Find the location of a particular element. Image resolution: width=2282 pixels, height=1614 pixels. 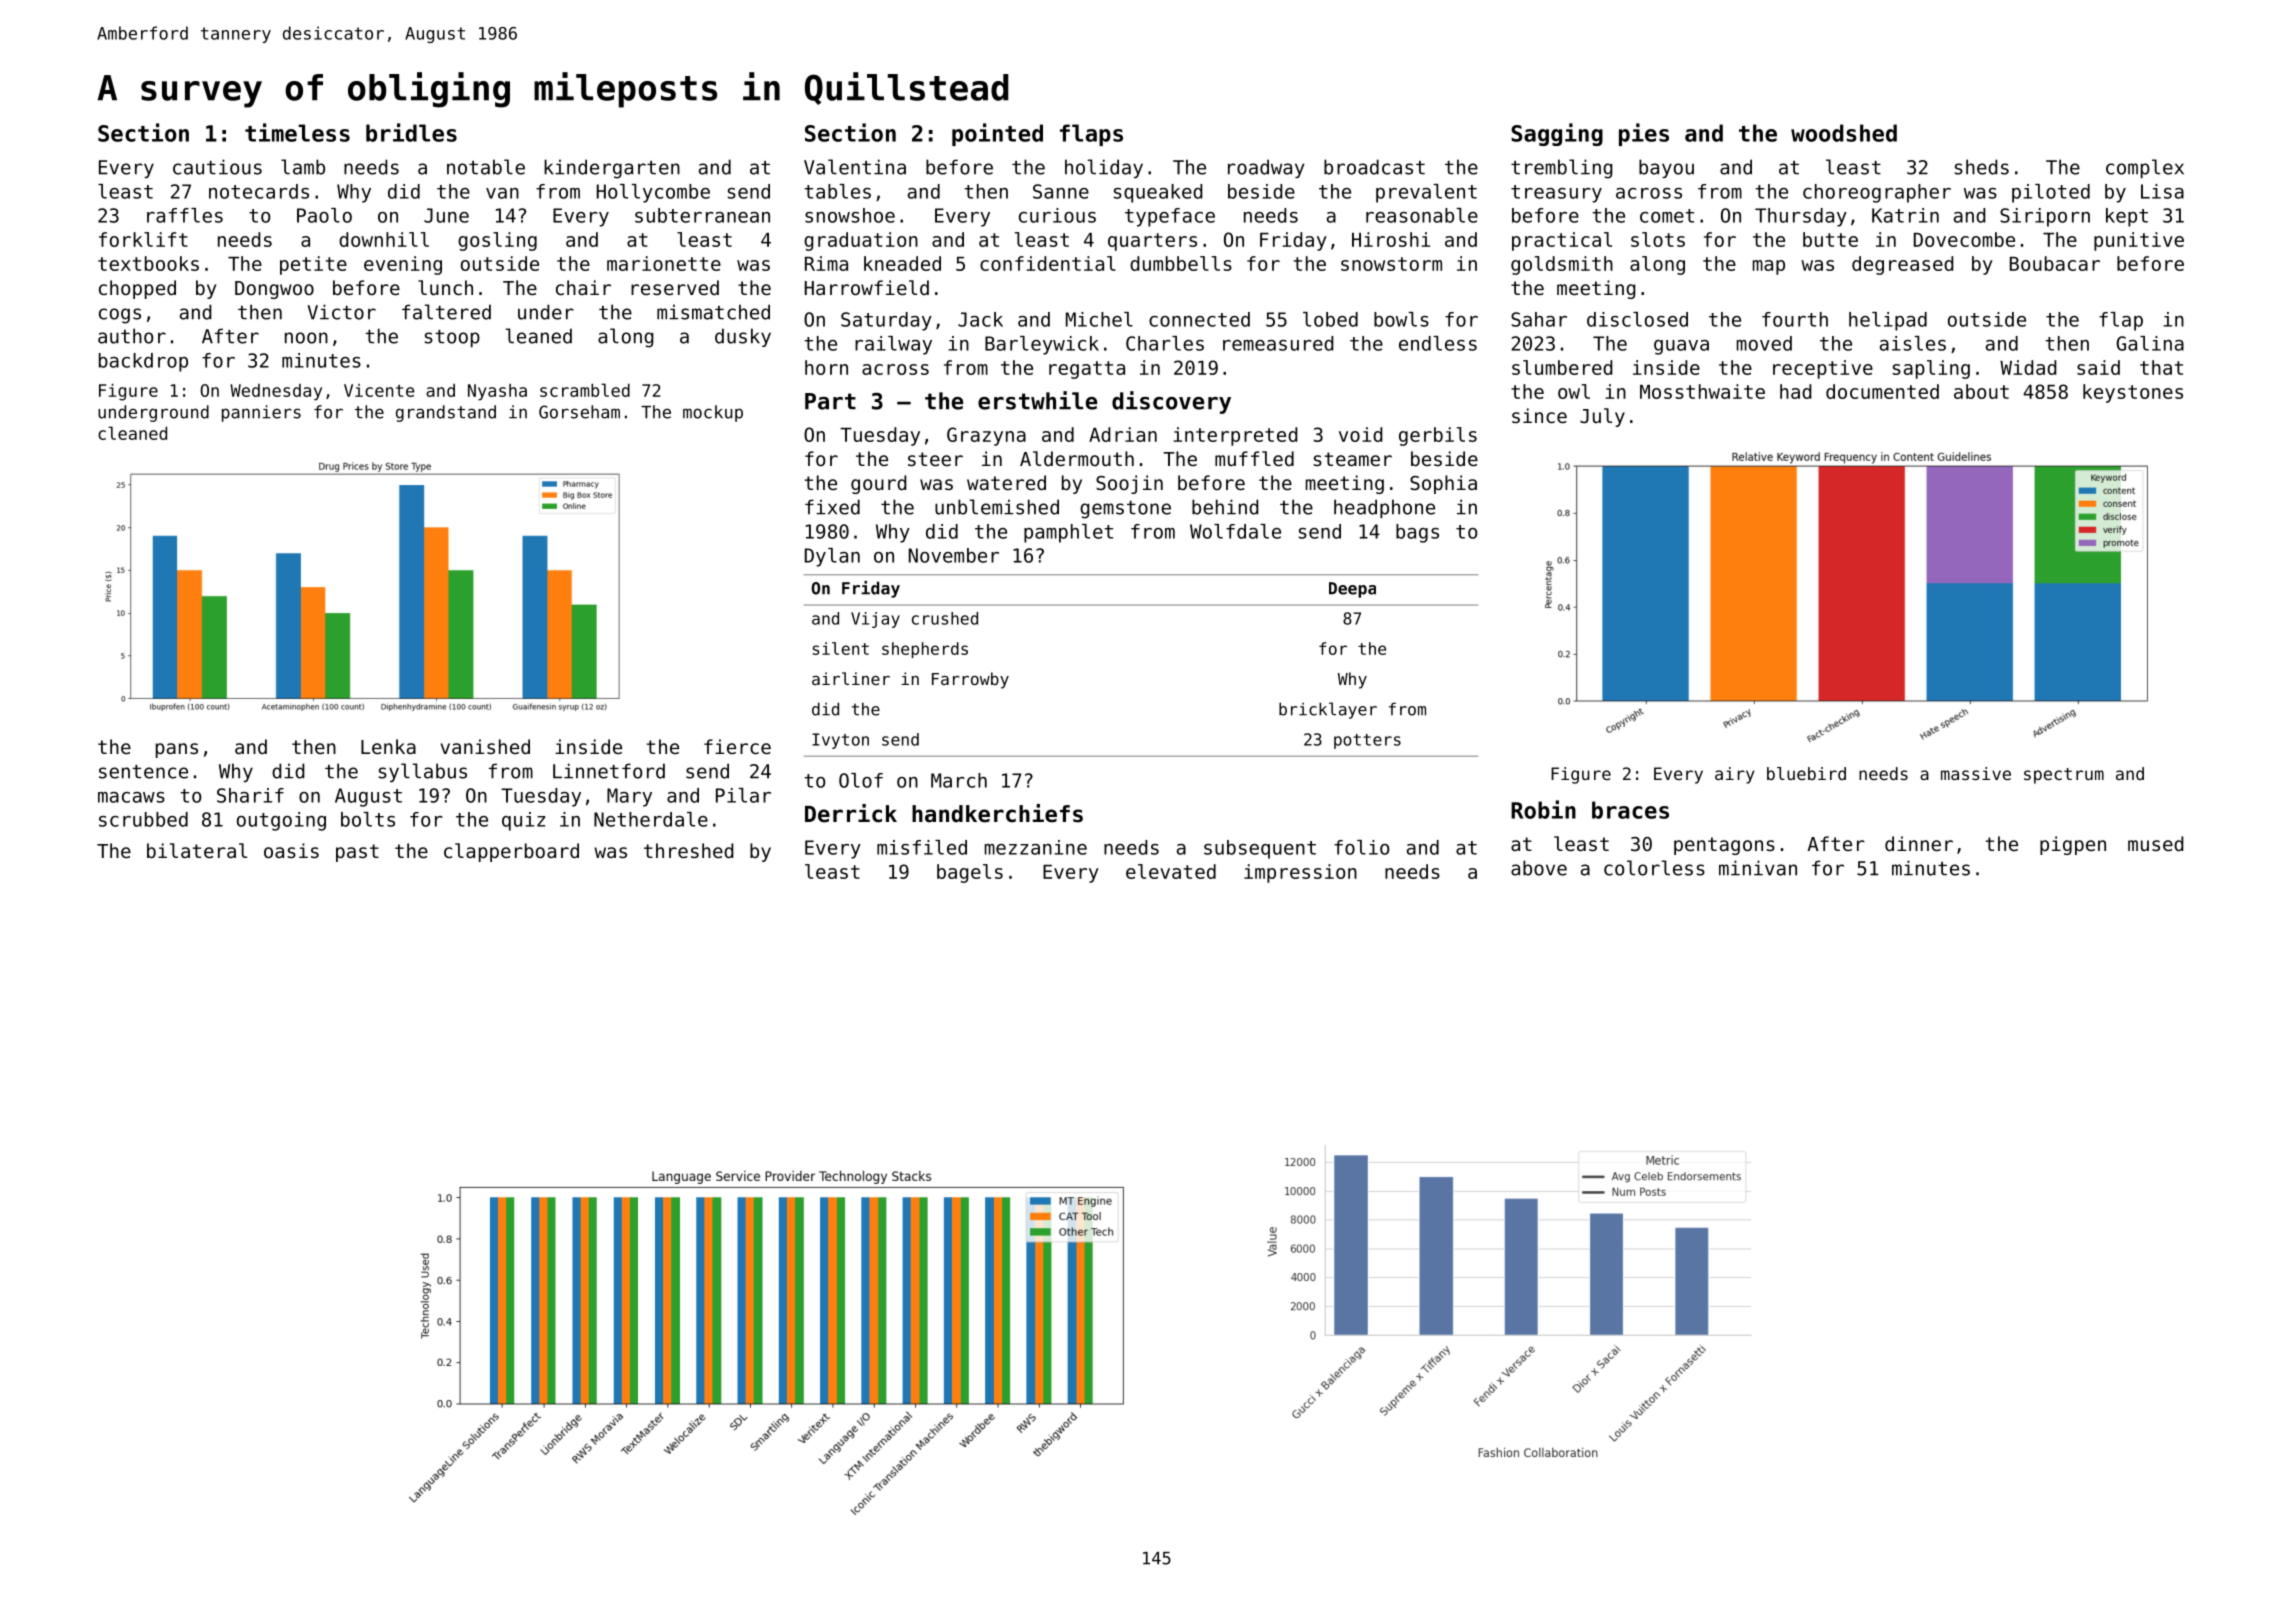

pointed is located at coordinates (997, 134).
